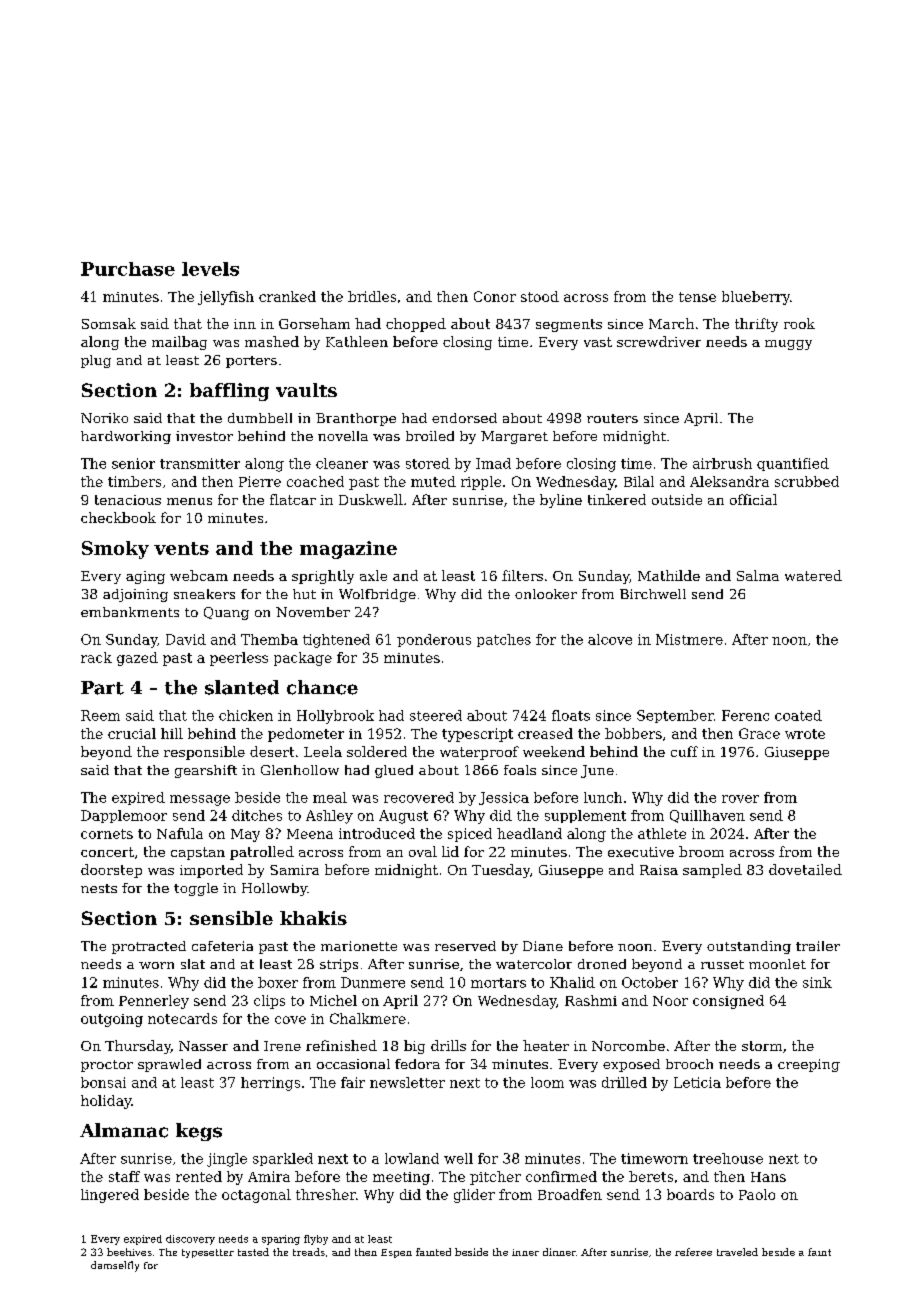 Image resolution: width=924 pixels, height=1308 pixels. Describe the element at coordinates (495, 296) in the page. I see `Conor` at that location.
